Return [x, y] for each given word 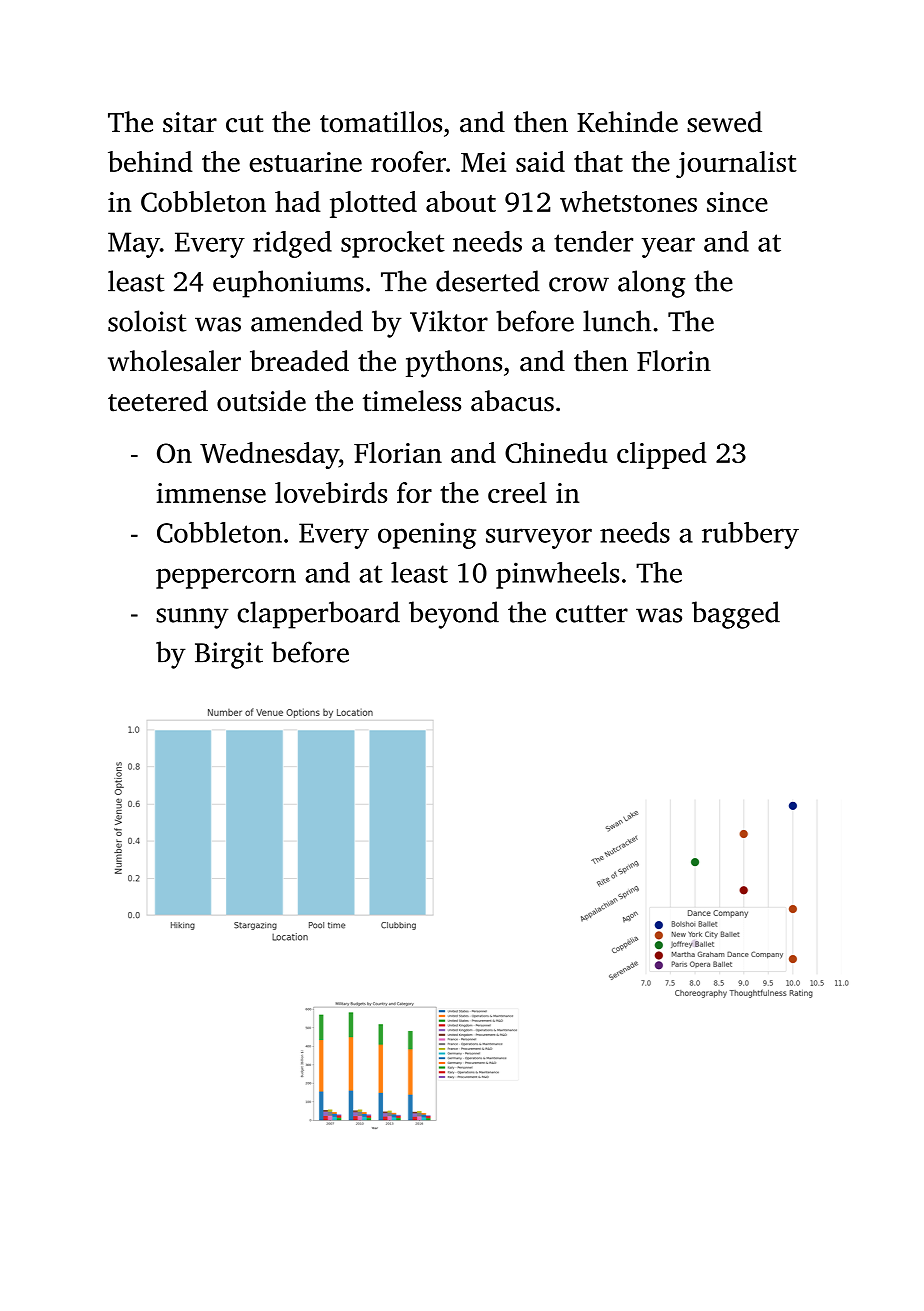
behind [150, 161]
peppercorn [226, 578]
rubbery [750, 535]
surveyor [539, 538]
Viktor [449, 321]
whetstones [628, 201]
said [540, 161]
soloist [147, 321]
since [737, 202]
